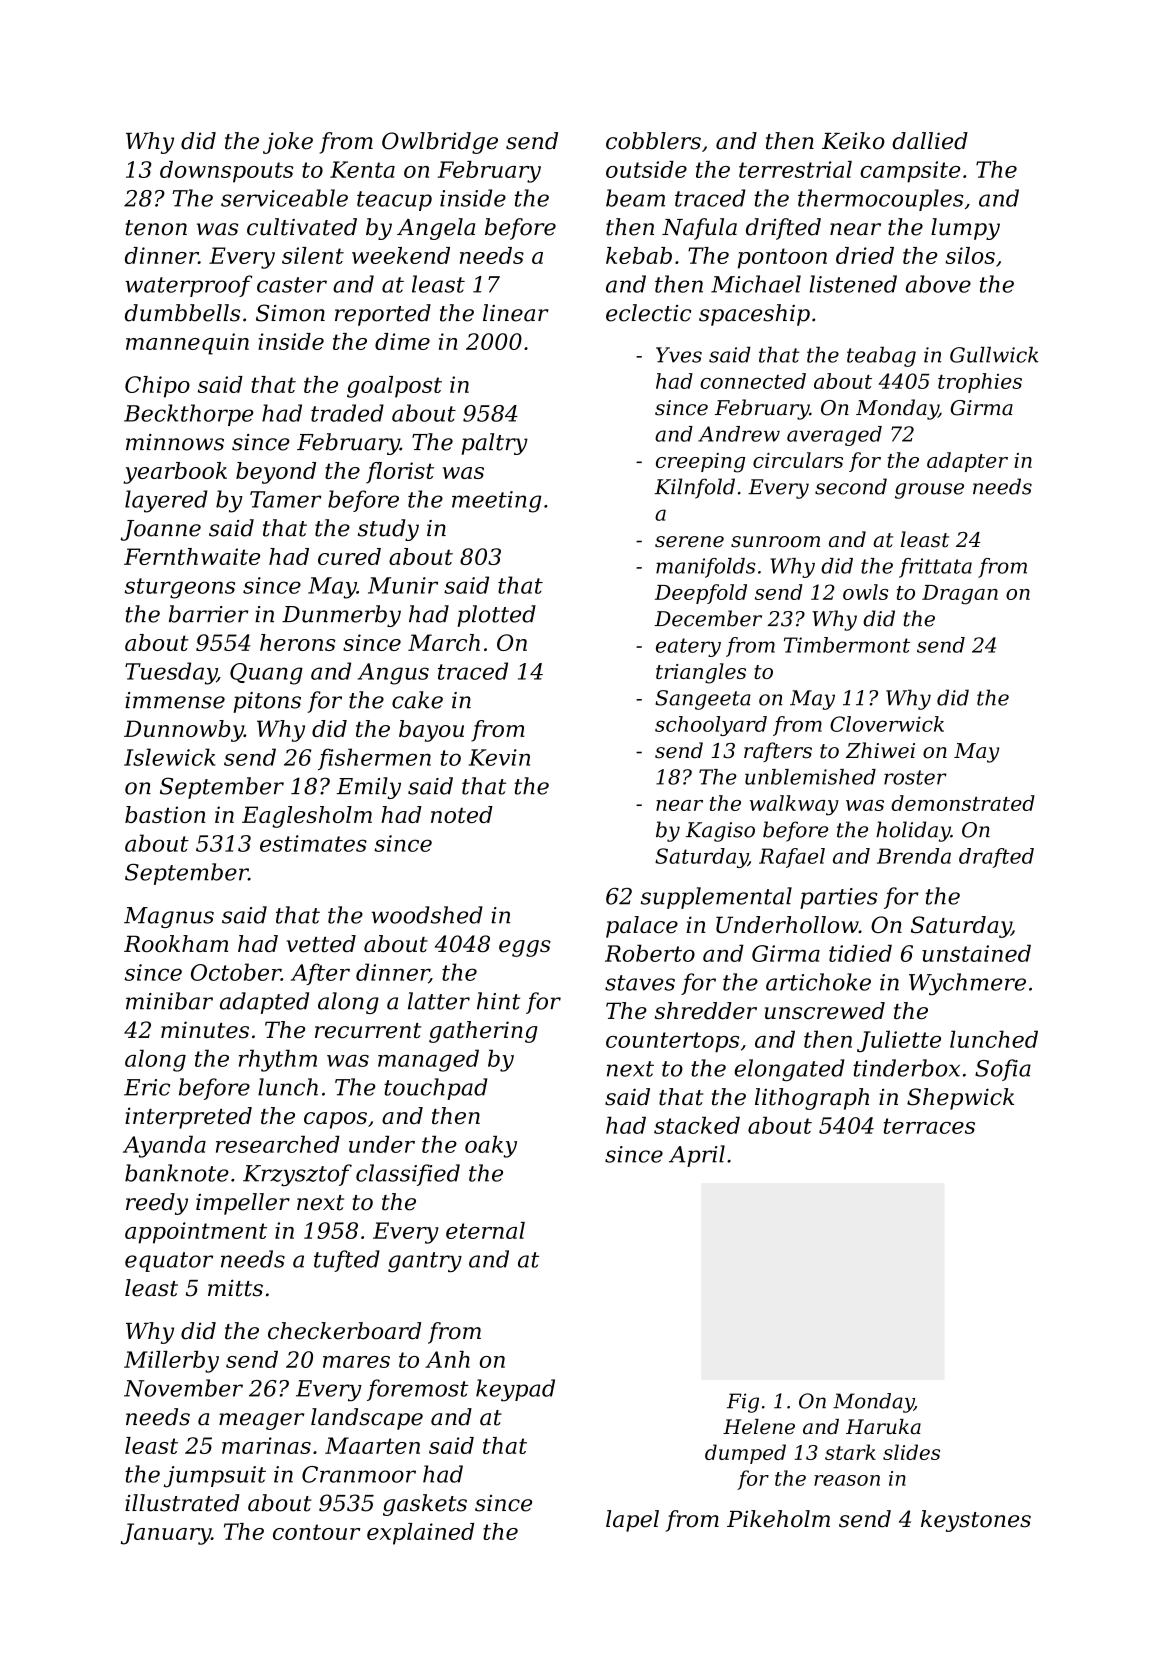 This image has height=1654, width=1165. I want to click on Owlbridge, so click(440, 143).
